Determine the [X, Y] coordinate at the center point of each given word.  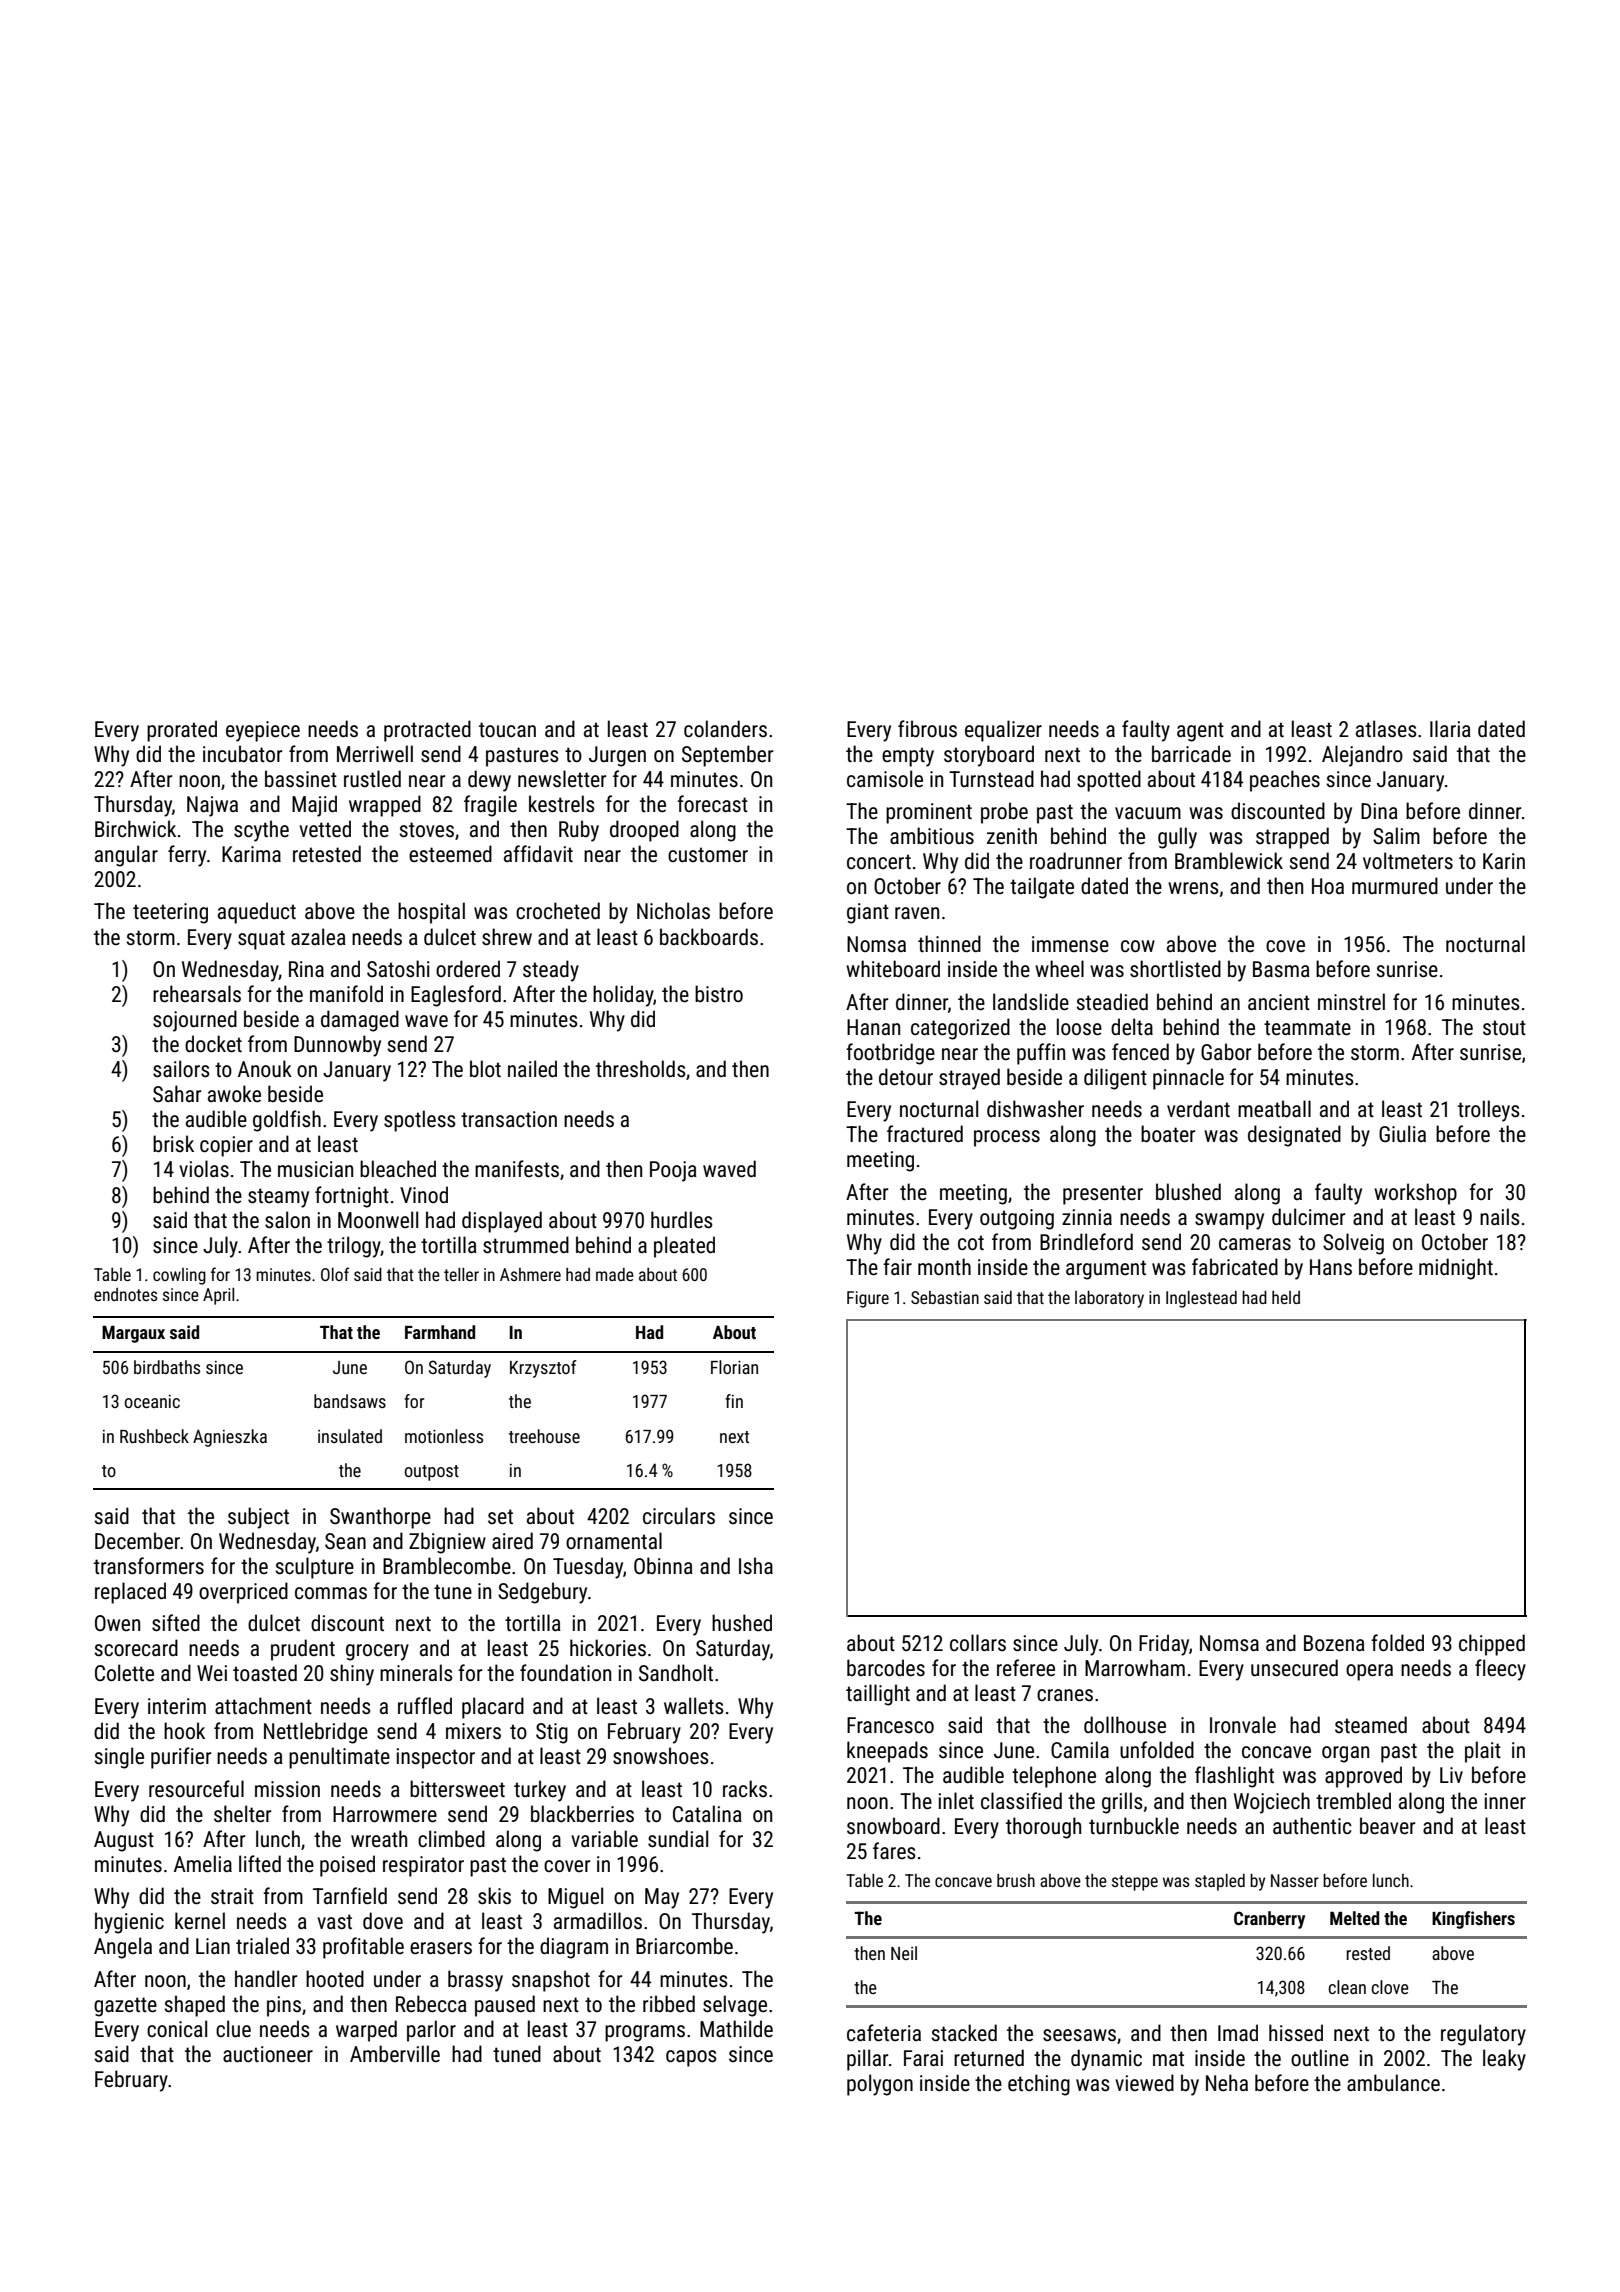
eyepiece [263, 731]
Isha [756, 1566]
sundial [678, 1839]
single [119, 1758]
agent [1200, 732]
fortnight [352, 1197]
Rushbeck [154, 1436]
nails [1500, 1217]
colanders [725, 729]
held [1286, 1297]
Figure [868, 1299]
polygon [880, 2085]
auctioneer [268, 2054]
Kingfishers [1473, 1920]
